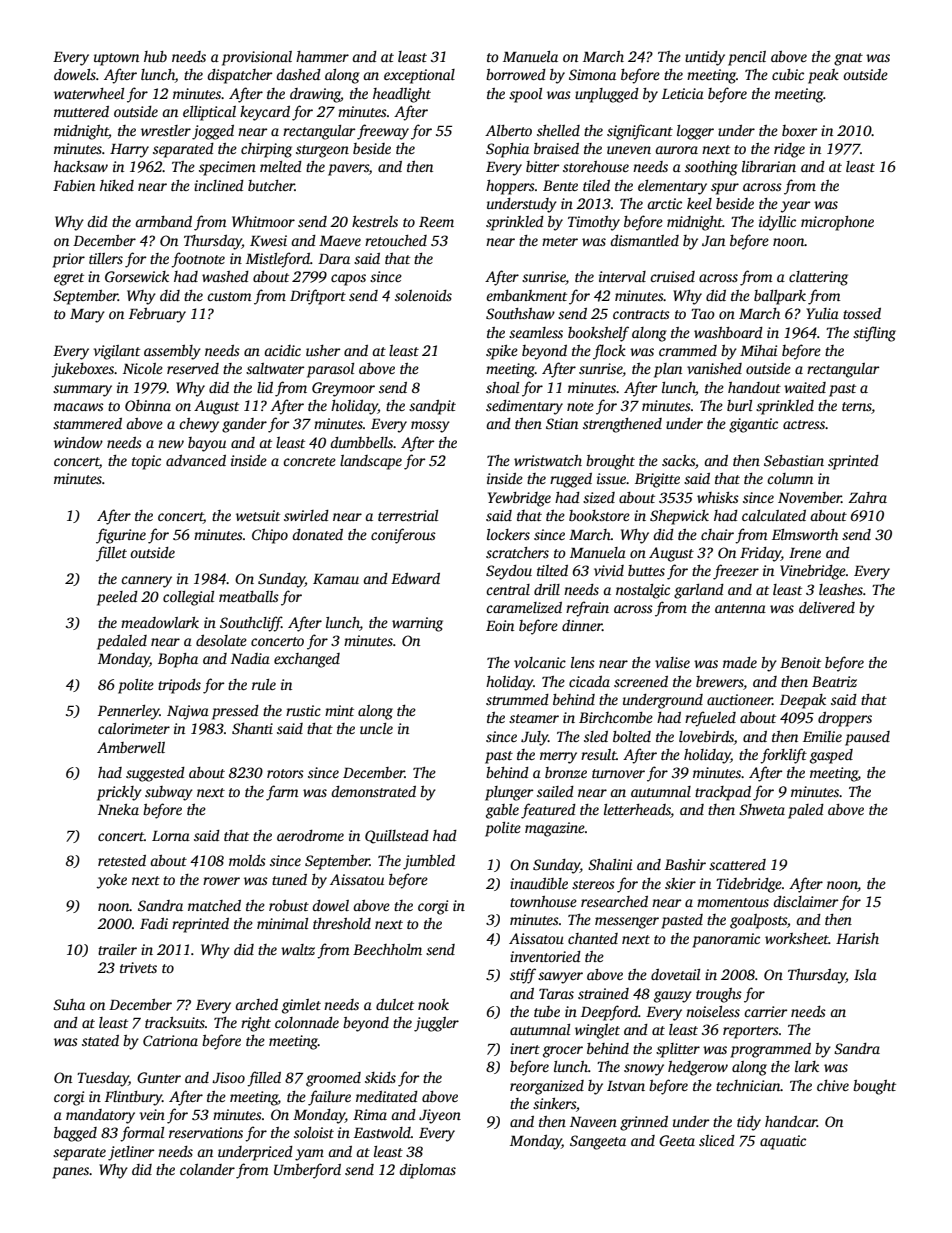  Describe the element at coordinates (116, 59) in the screenshot. I see `uptown` at that location.
